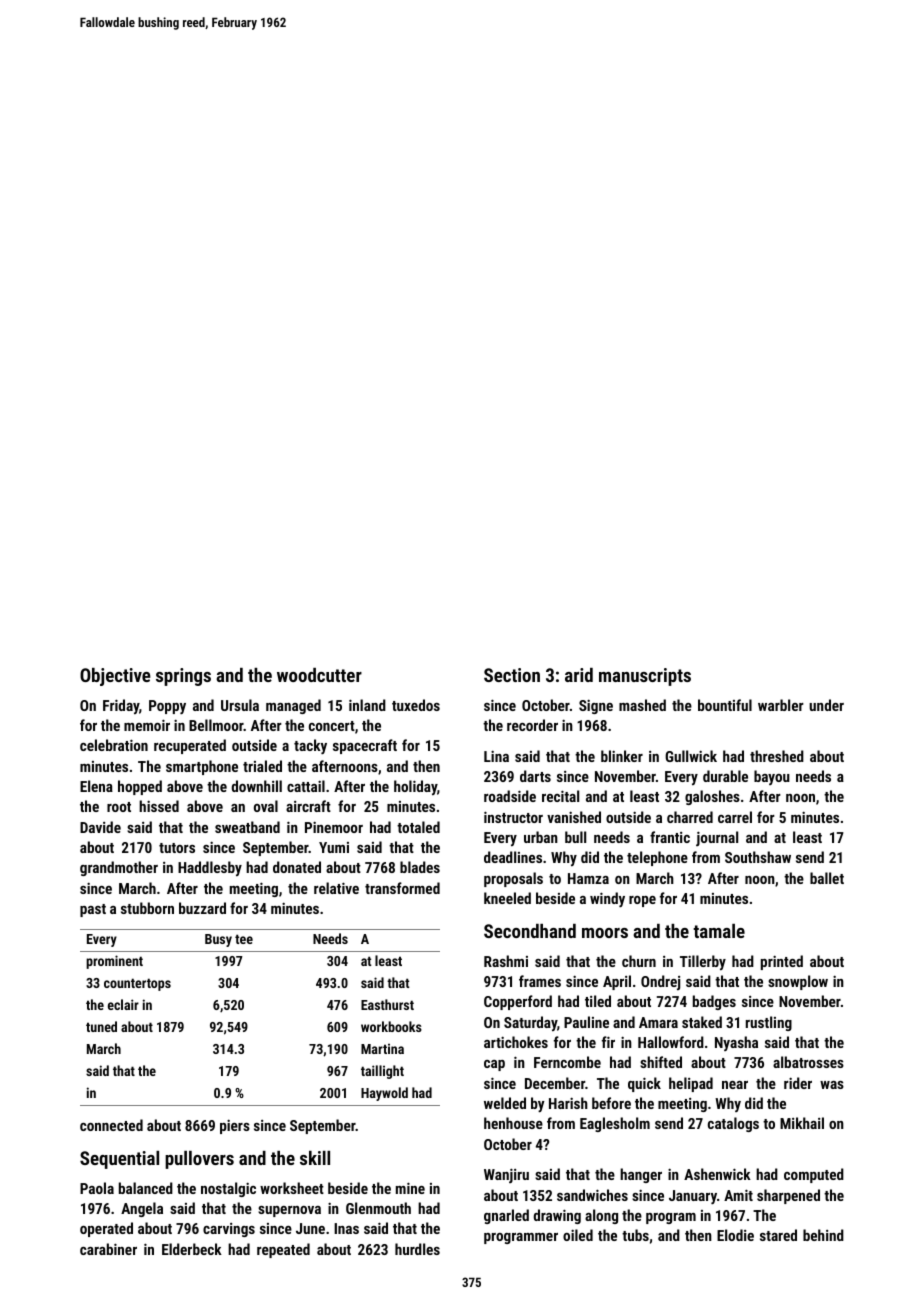 This image has height=1314, width=924. What do you see at coordinates (725, 776) in the image?
I see `durable` at bounding box center [725, 776].
